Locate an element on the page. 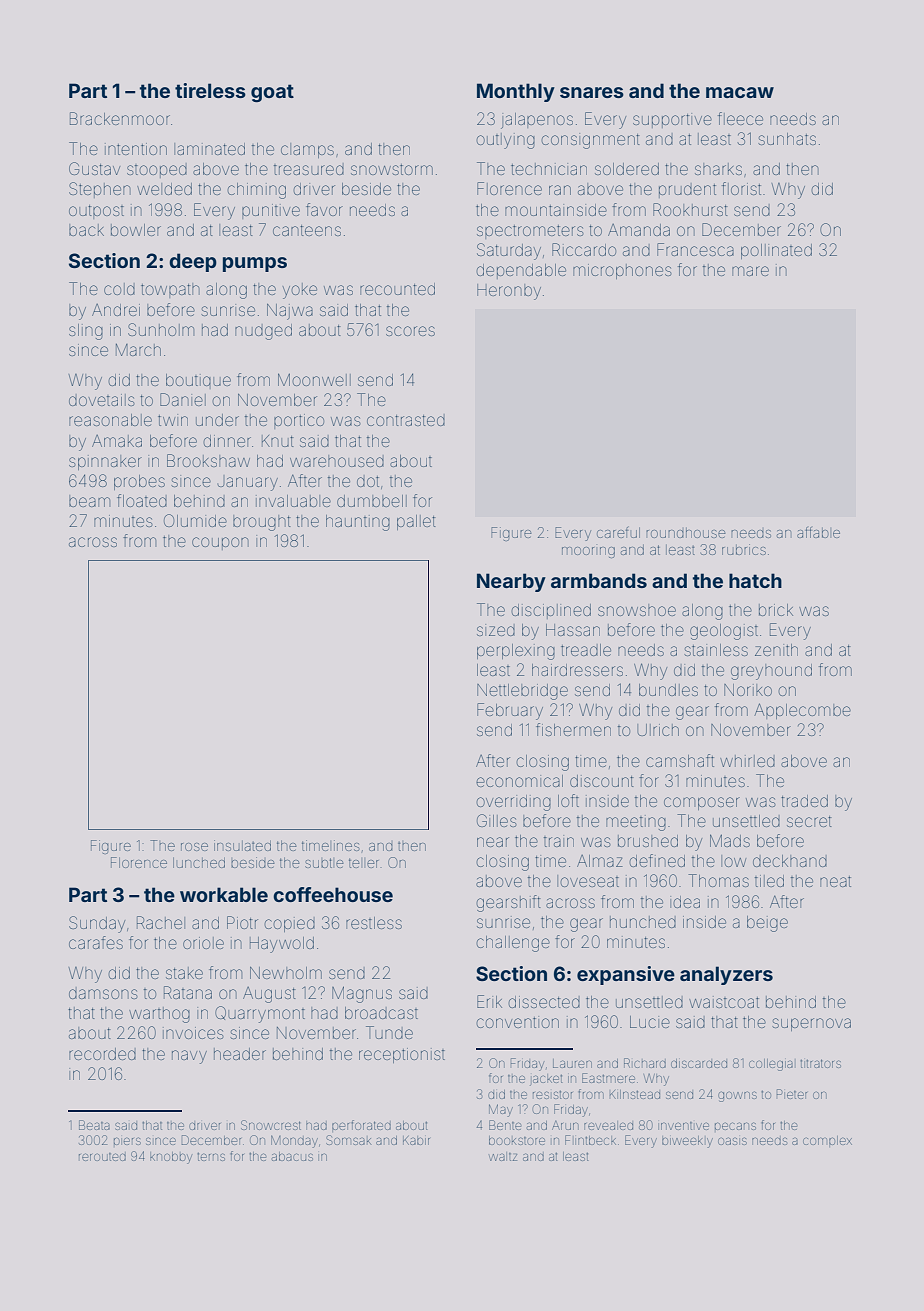 The width and height of the document is (924, 1311). contrasted is located at coordinates (406, 420).
